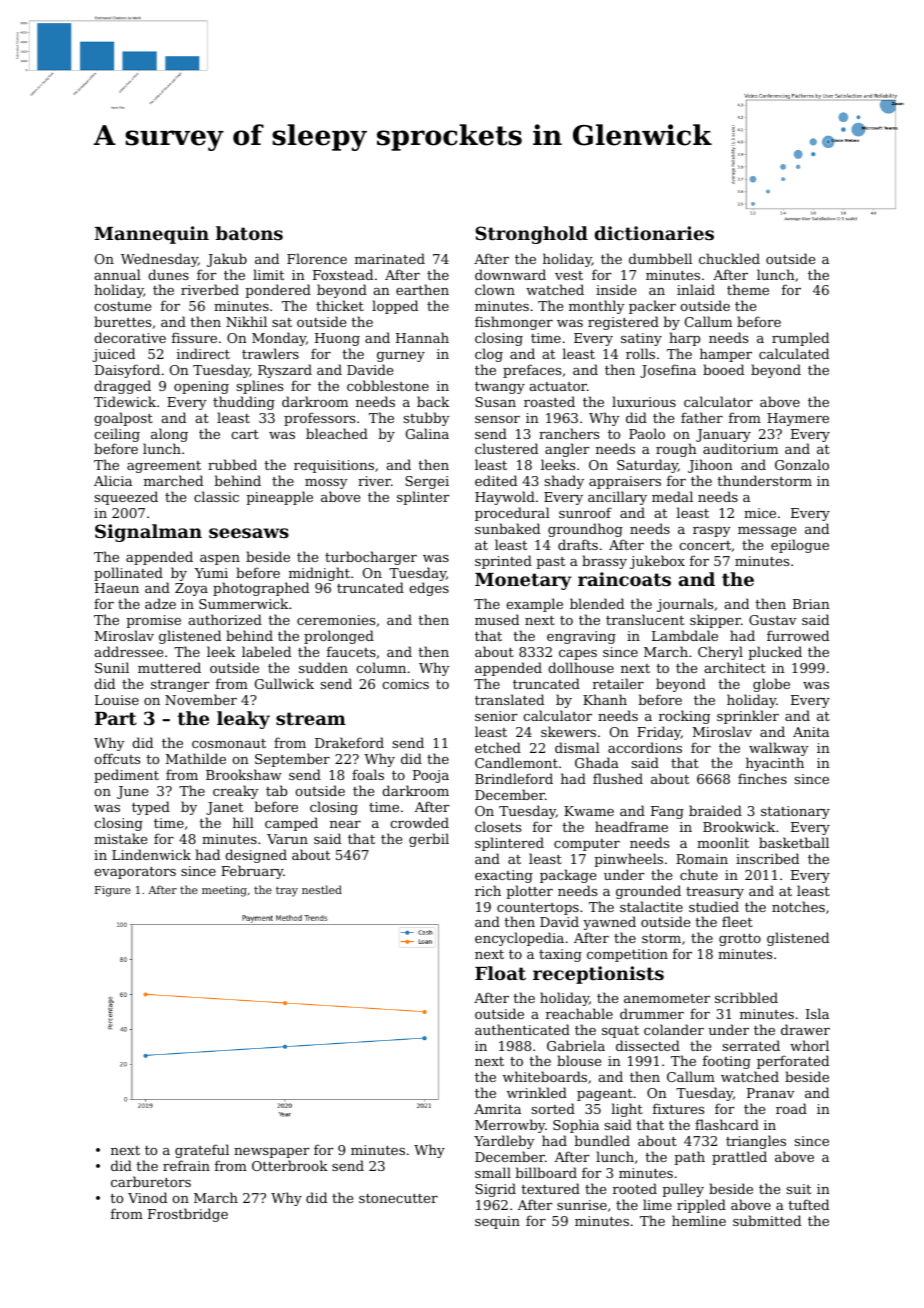 The width and height of the screenshot is (924, 1308). Describe the element at coordinates (334, 466) in the screenshot. I see `requisitions` at that location.
